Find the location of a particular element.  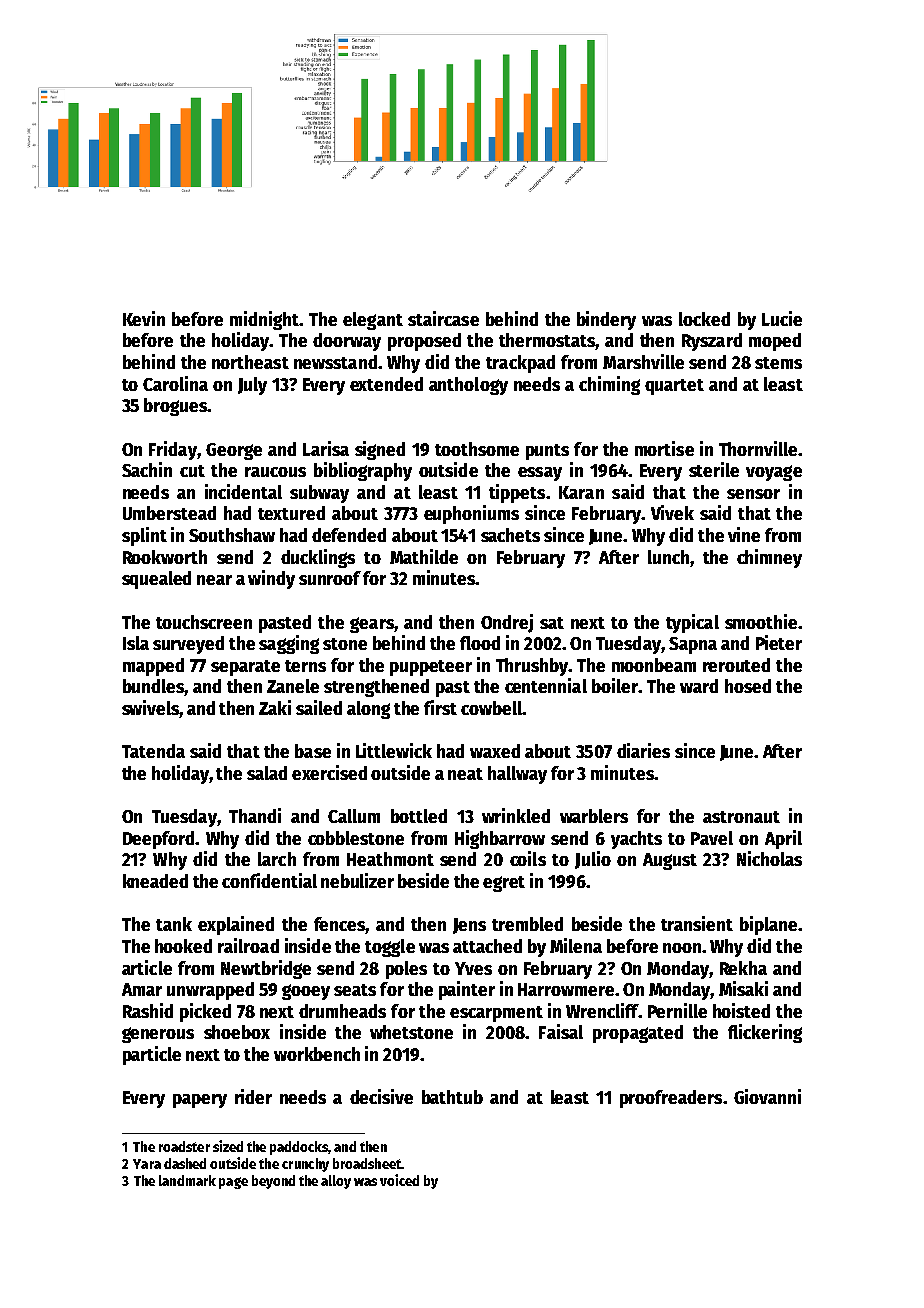

rider is located at coordinates (253, 1096).
